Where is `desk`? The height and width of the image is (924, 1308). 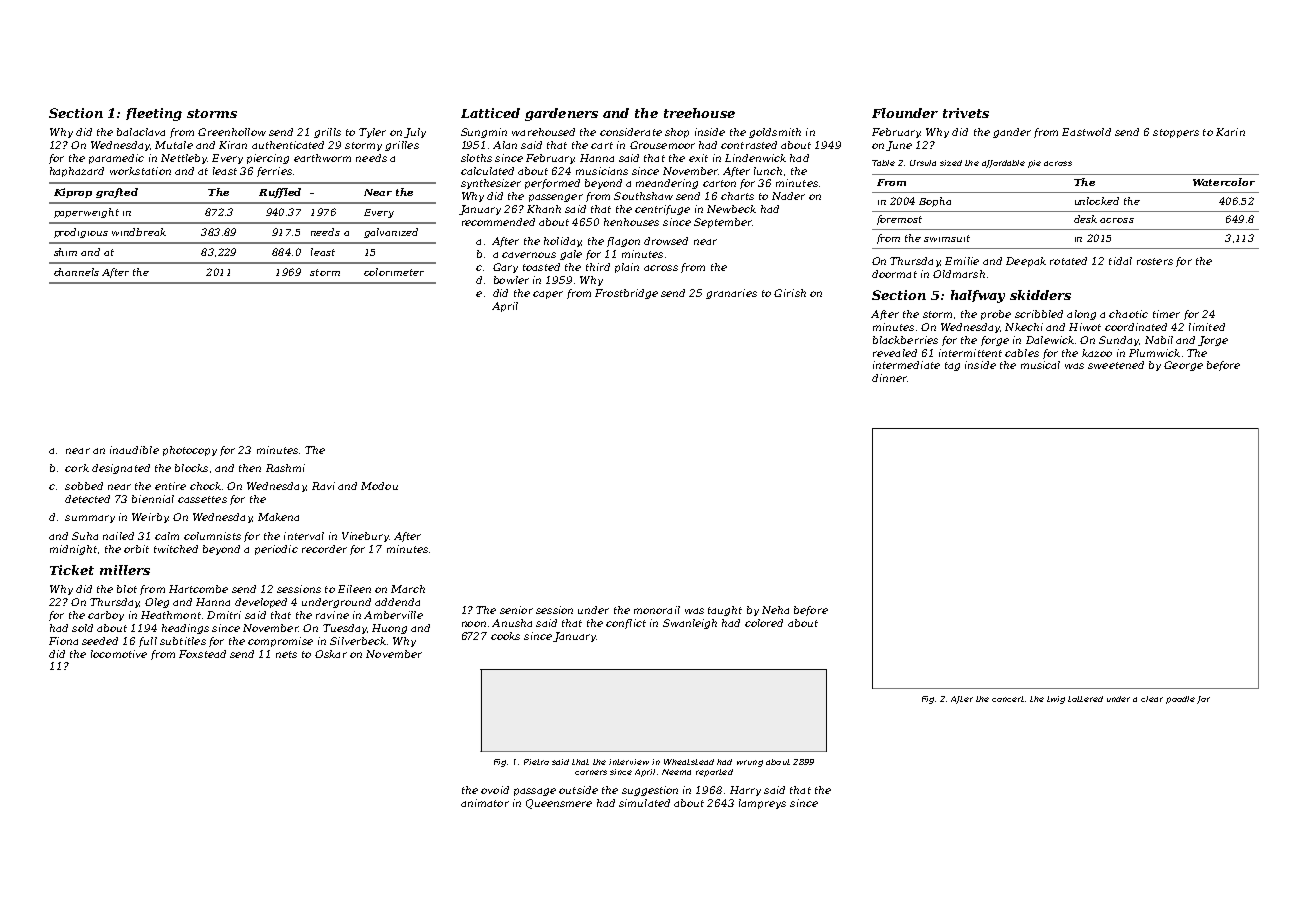
desk is located at coordinates (1085, 219).
